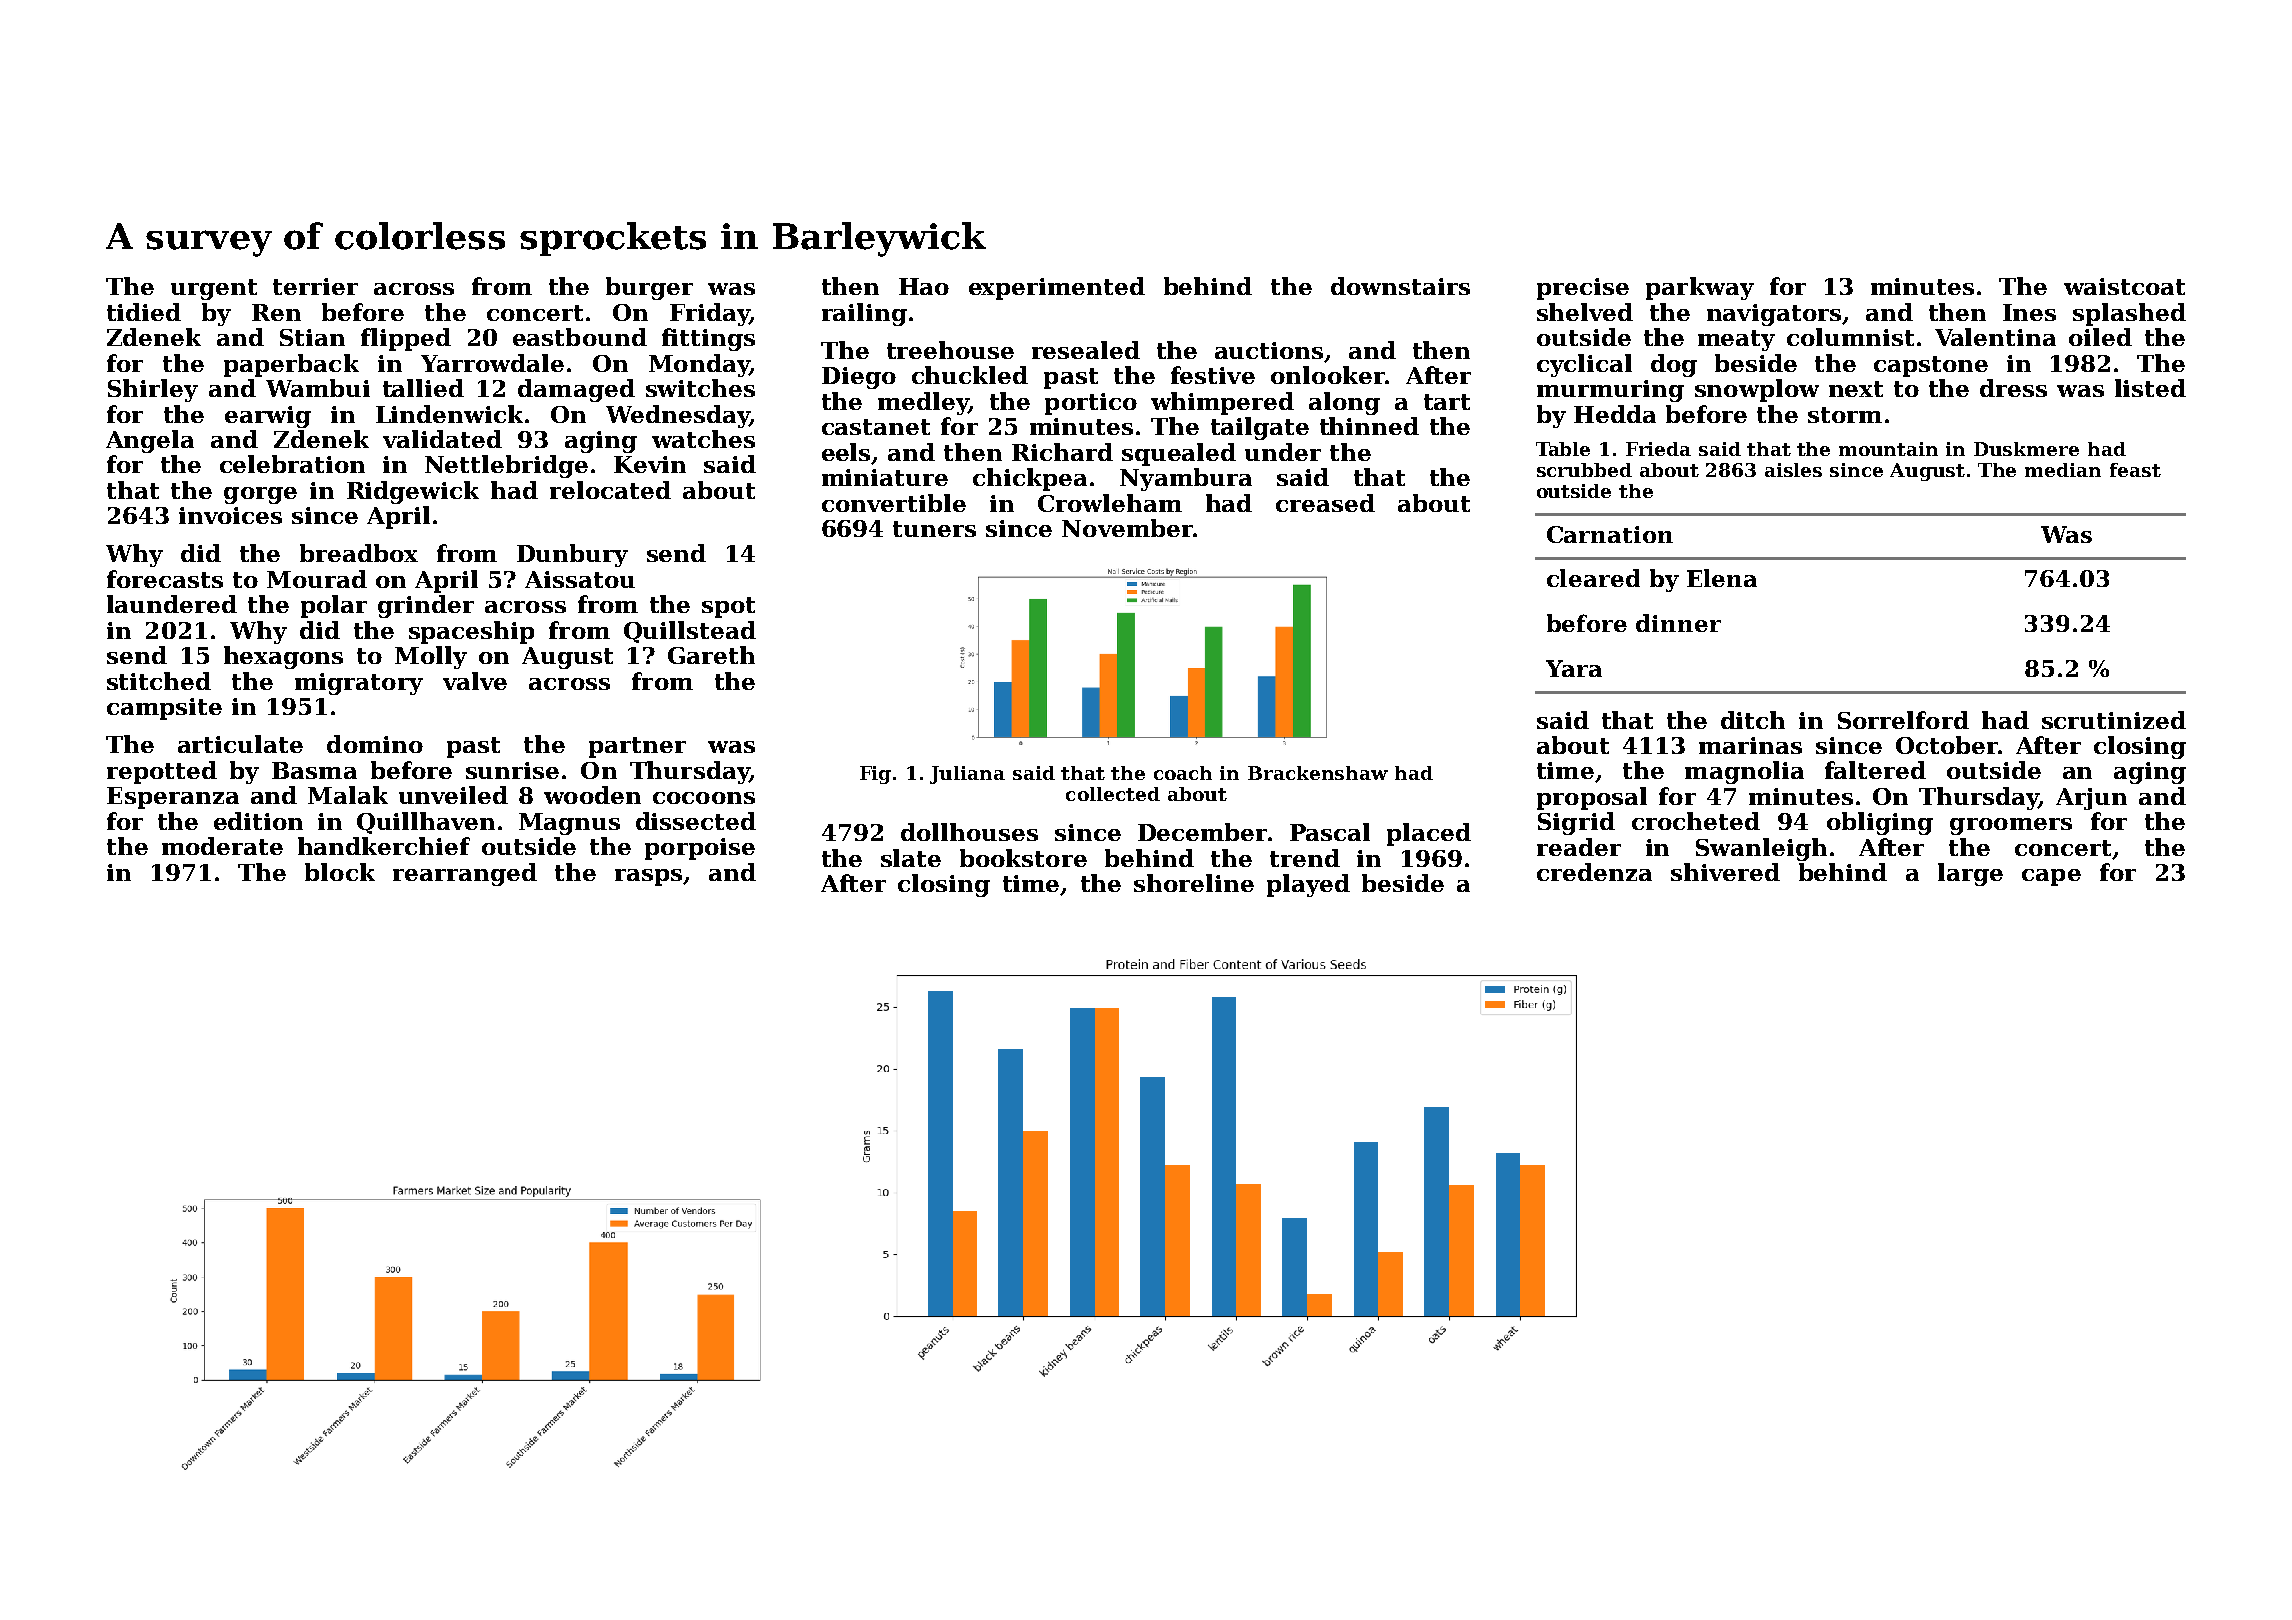 Image resolution: width=2292 pixels, height=1620 pixels. I want to click on faltered, so click(1875, 770).
